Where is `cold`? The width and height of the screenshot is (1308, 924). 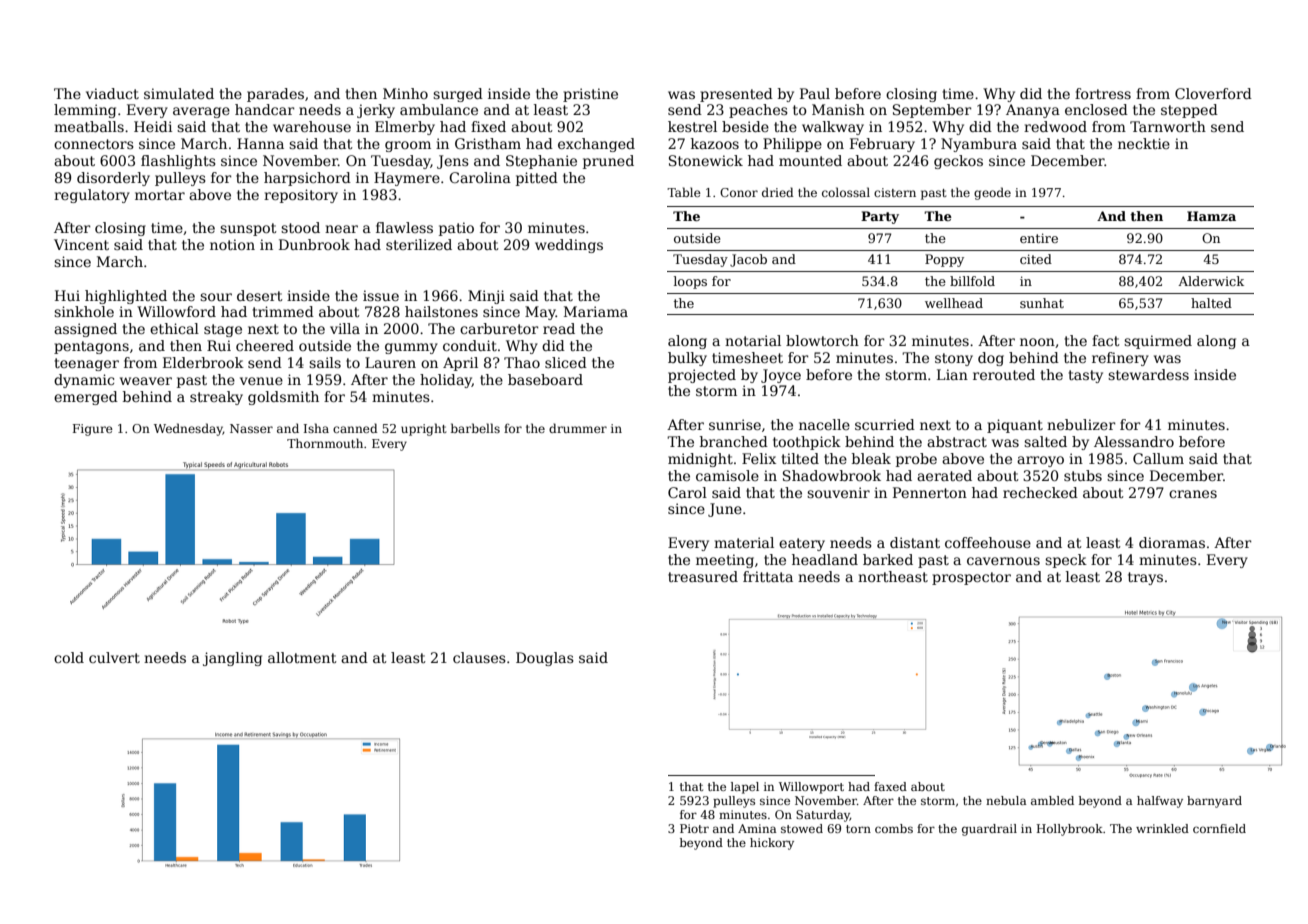
cold is located at coordinates (69, 657).
